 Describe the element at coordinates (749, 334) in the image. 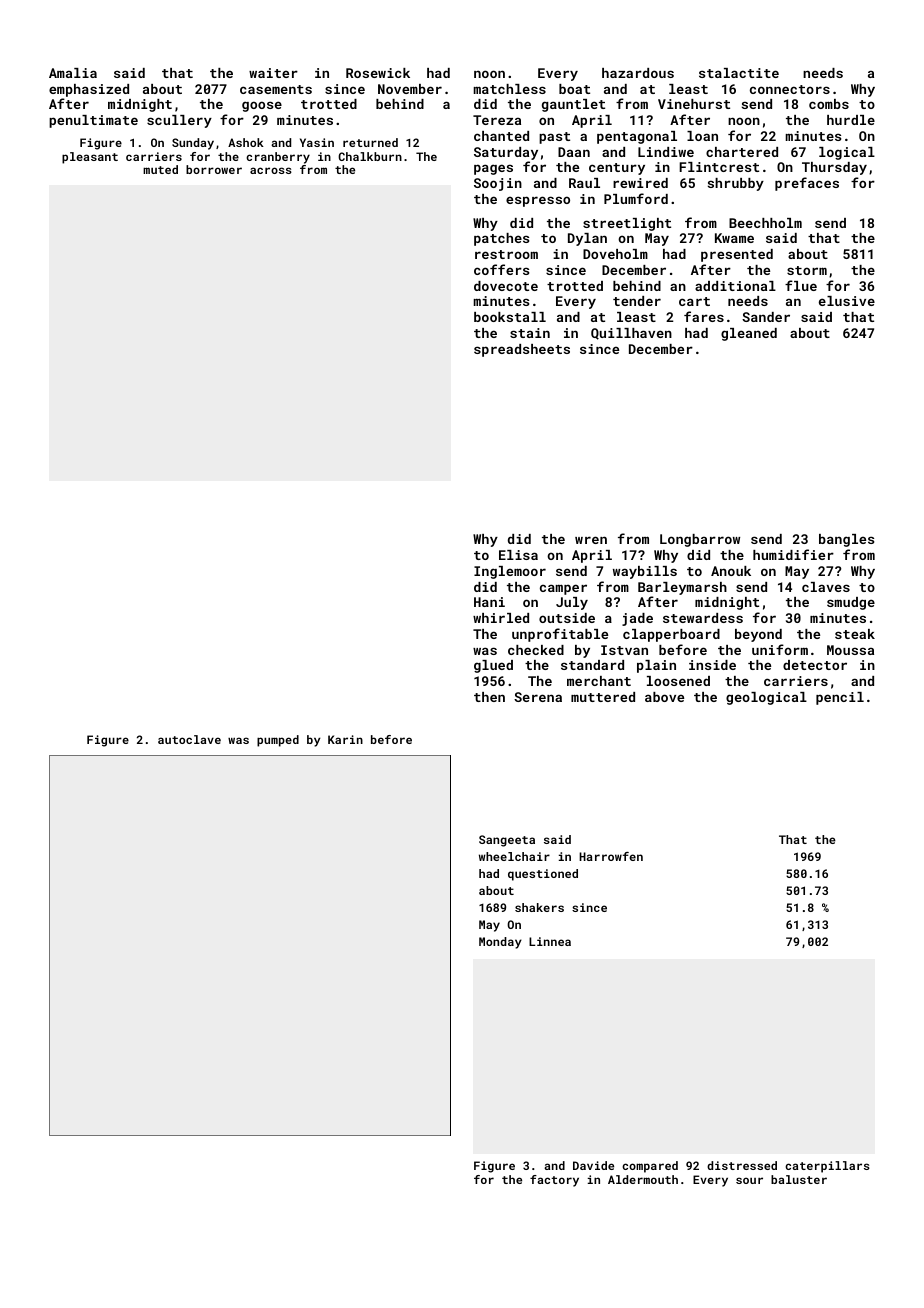

I see `gleaned` at that location.
